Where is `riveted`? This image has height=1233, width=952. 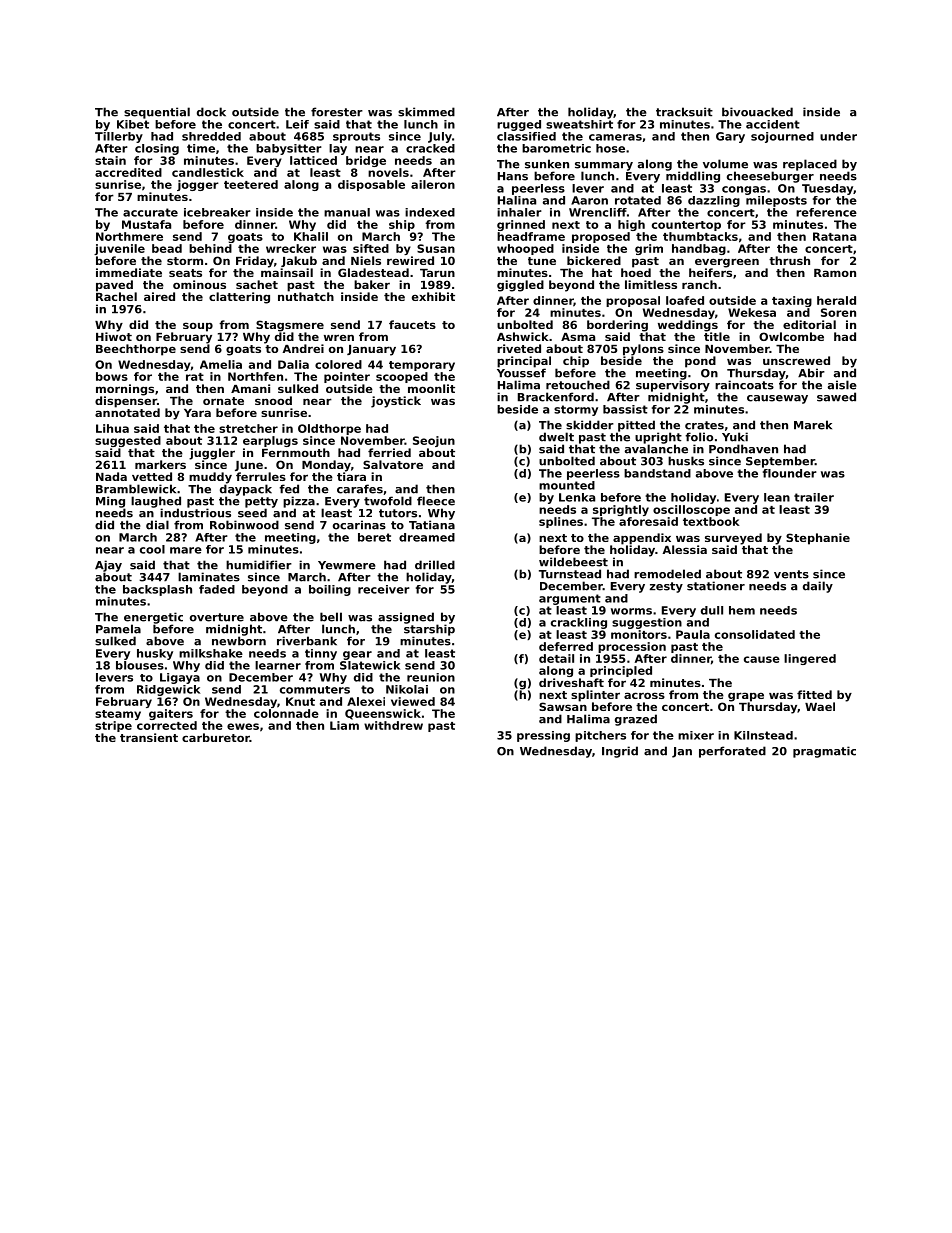
riveted is located at coordinates (519, 348).
